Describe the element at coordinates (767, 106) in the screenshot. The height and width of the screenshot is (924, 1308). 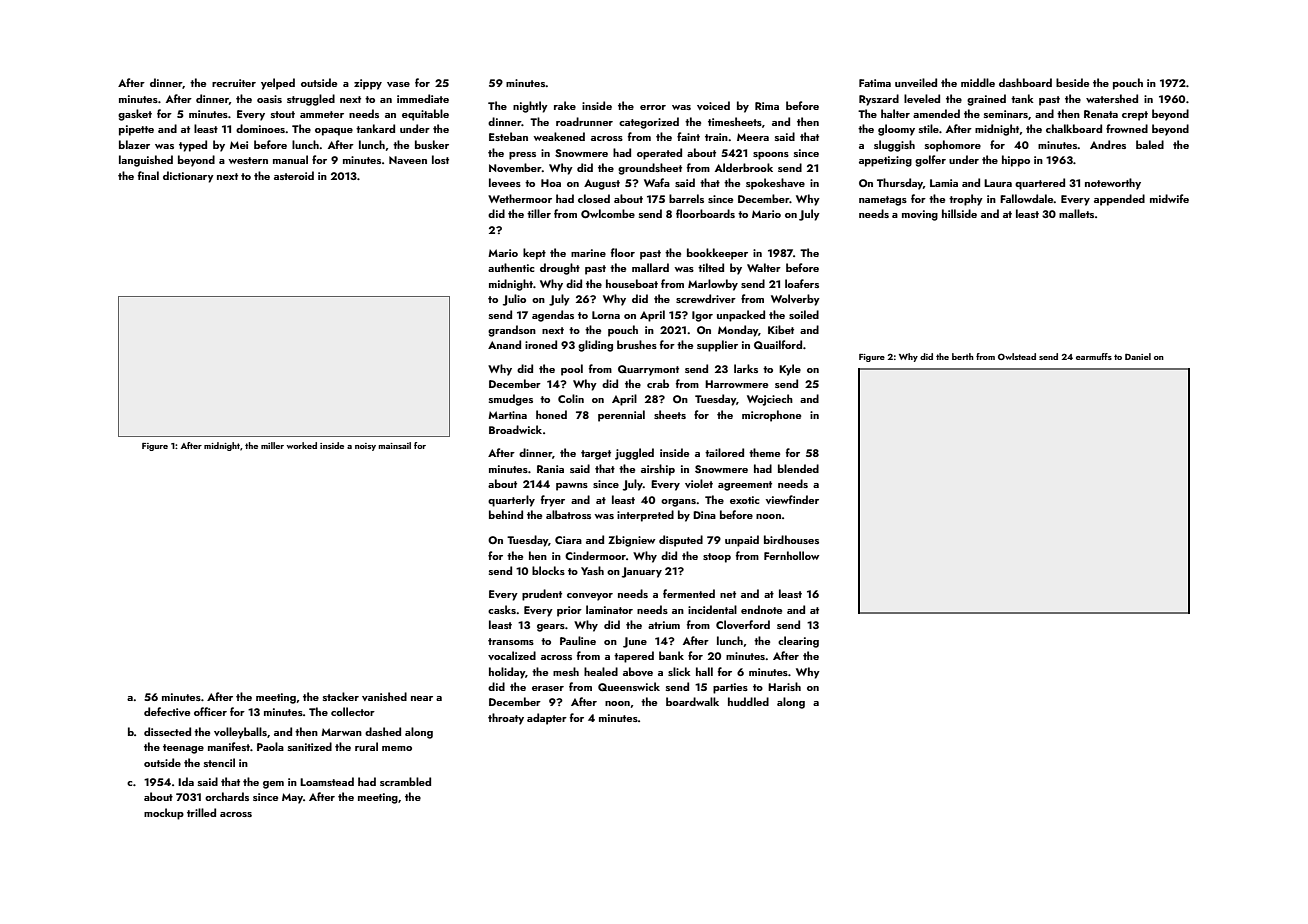
I see `Rima` at that location.
